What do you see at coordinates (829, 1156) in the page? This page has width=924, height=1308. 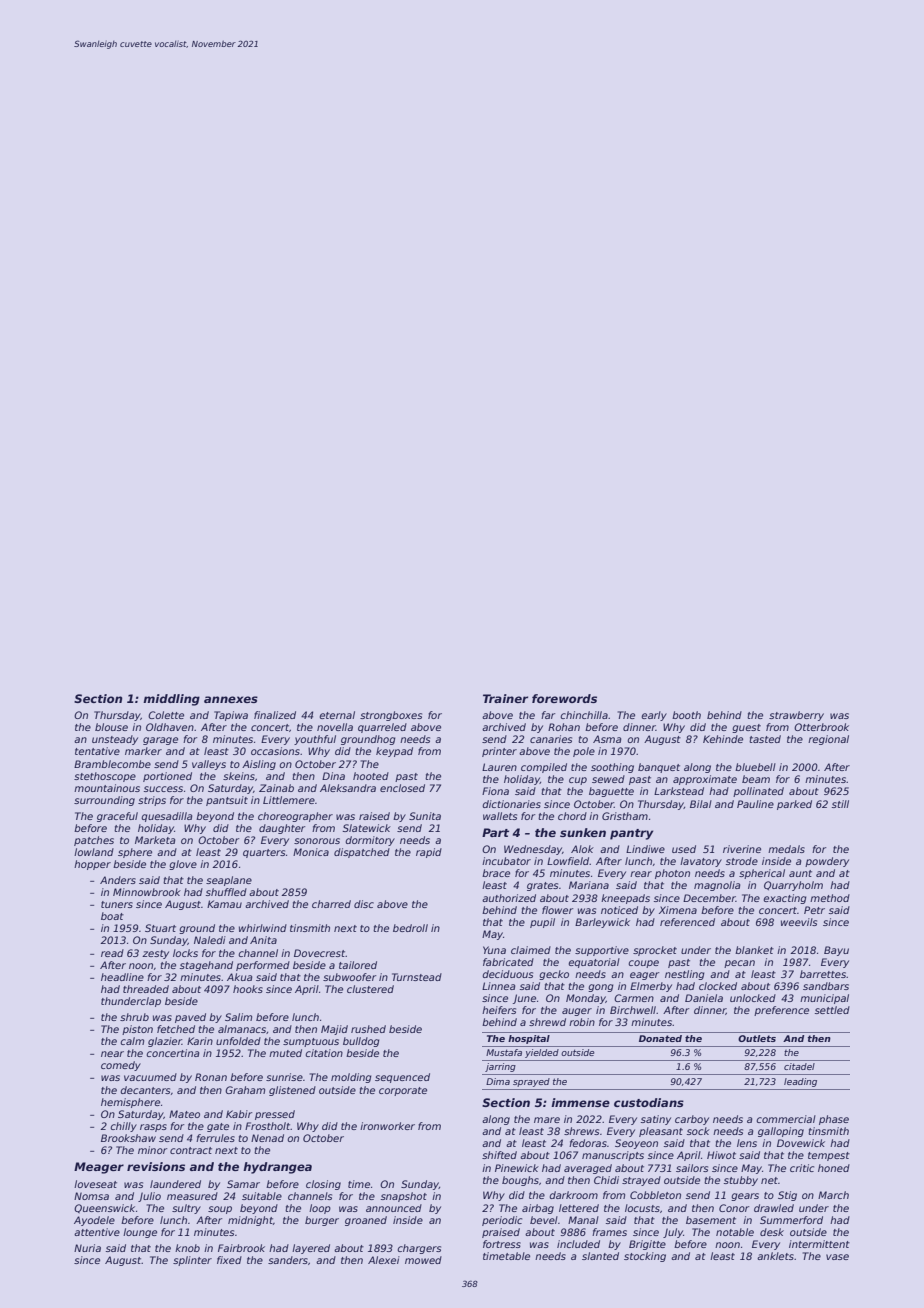 I see `tempest` at bounding box center [829, 1156].
